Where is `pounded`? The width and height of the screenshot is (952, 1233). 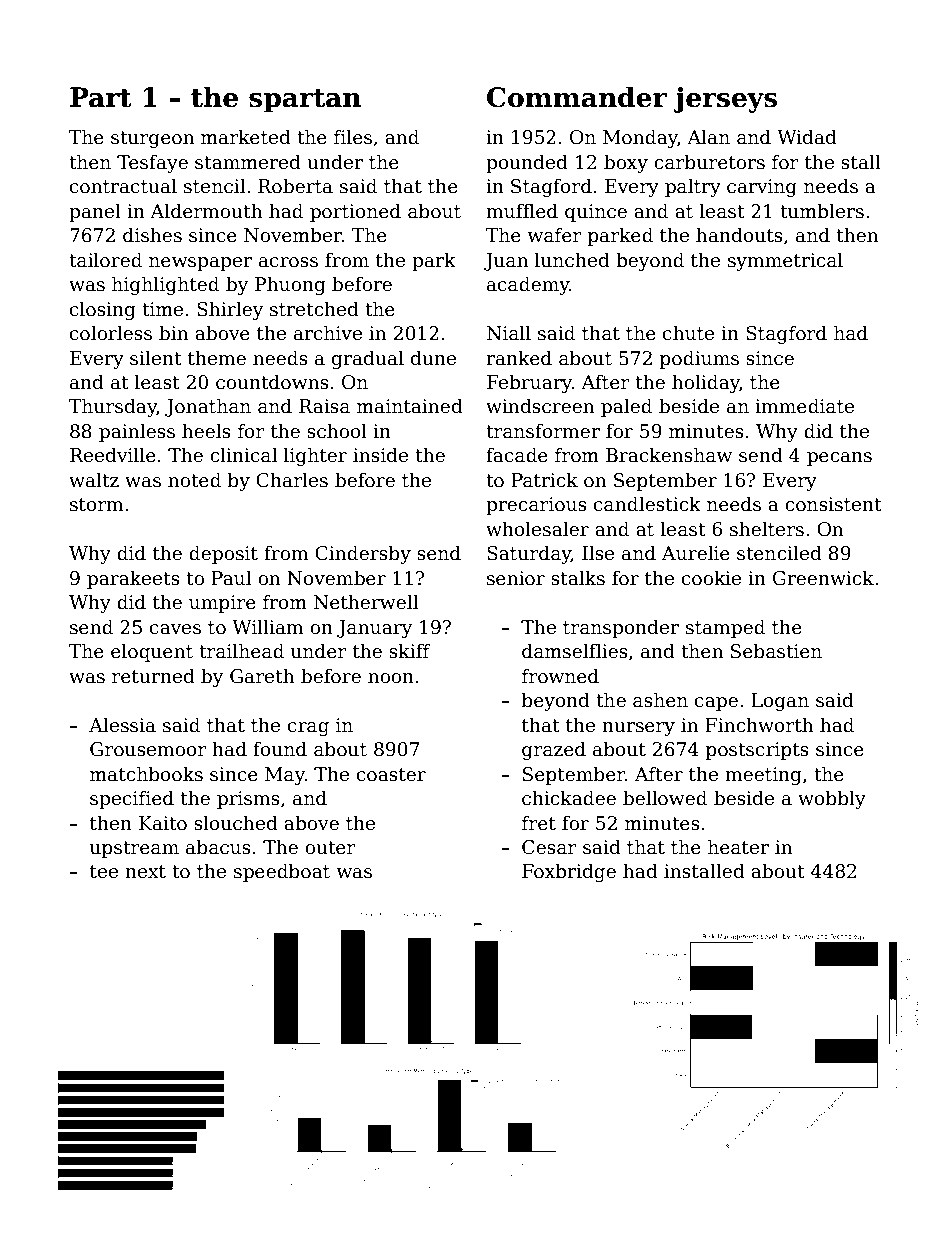
pounded is located at coordinates (527, 163).
